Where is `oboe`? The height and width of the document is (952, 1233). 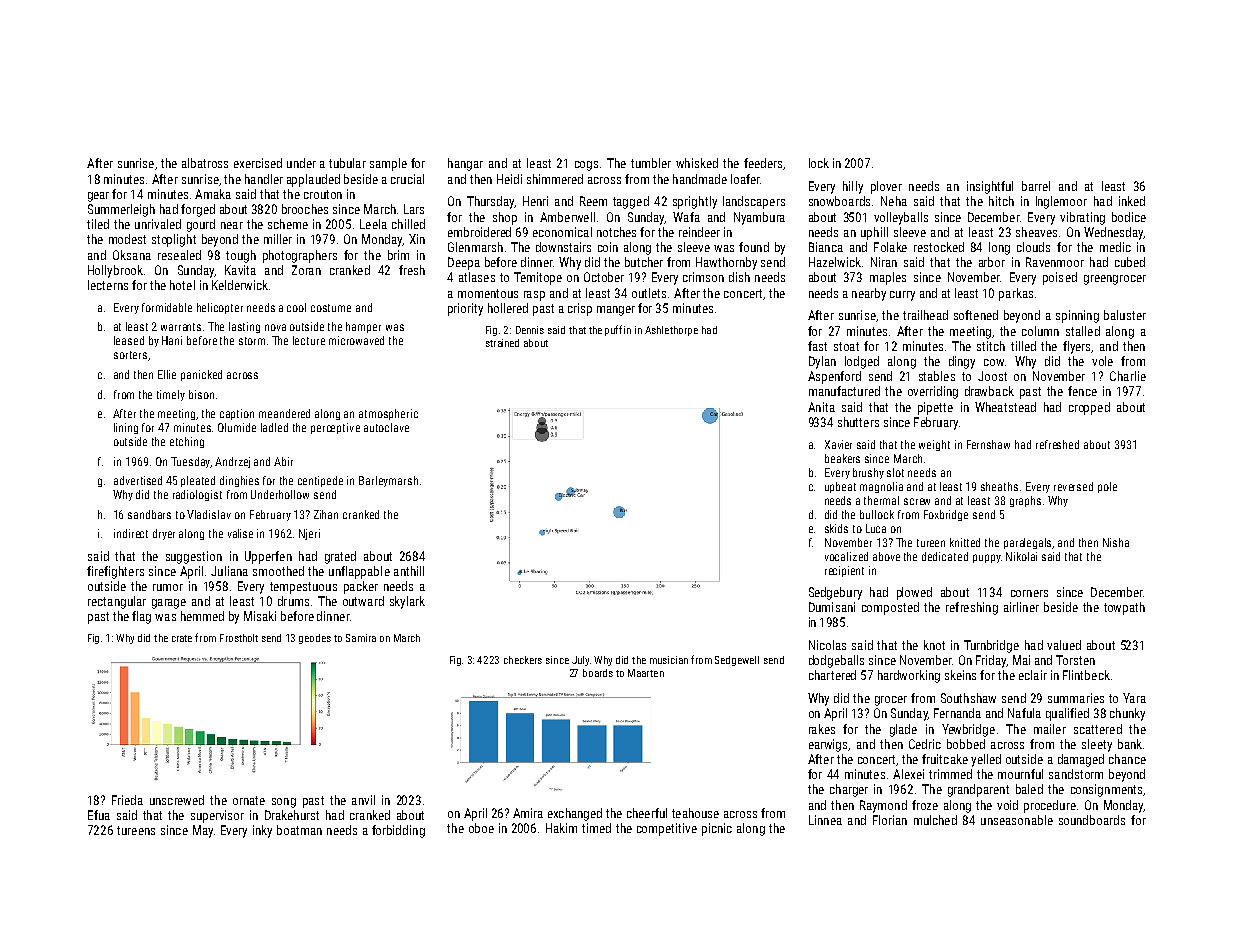
oboe is located at coordinates (481, 828).
